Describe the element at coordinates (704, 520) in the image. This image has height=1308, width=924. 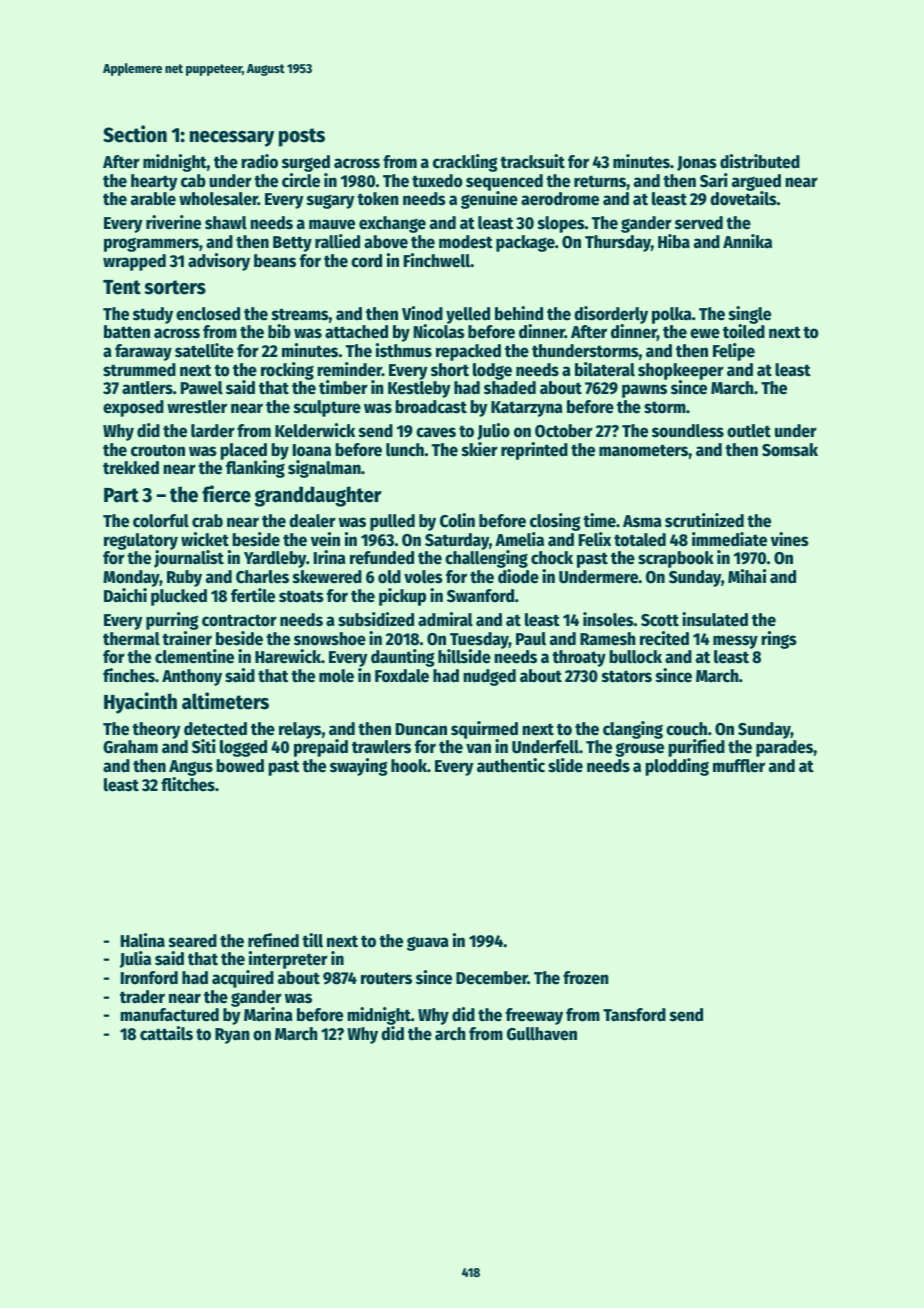
I see `scrutinized` at that location.
